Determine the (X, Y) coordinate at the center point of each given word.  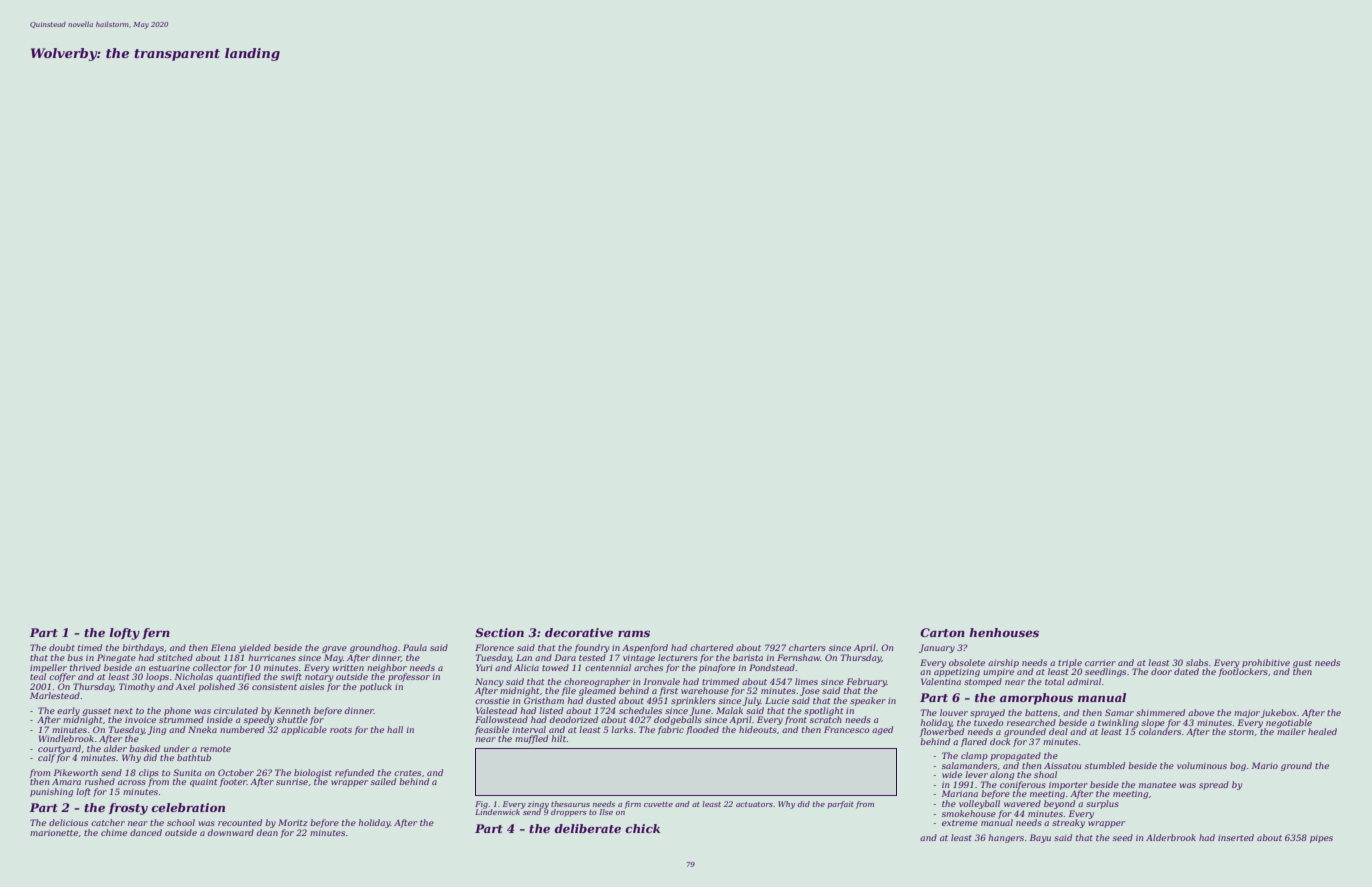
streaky (1068, 823)
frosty (128, 809)
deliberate (587, 828)
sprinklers (693, 701)
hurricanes (272, 657)
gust (1302, 664)
